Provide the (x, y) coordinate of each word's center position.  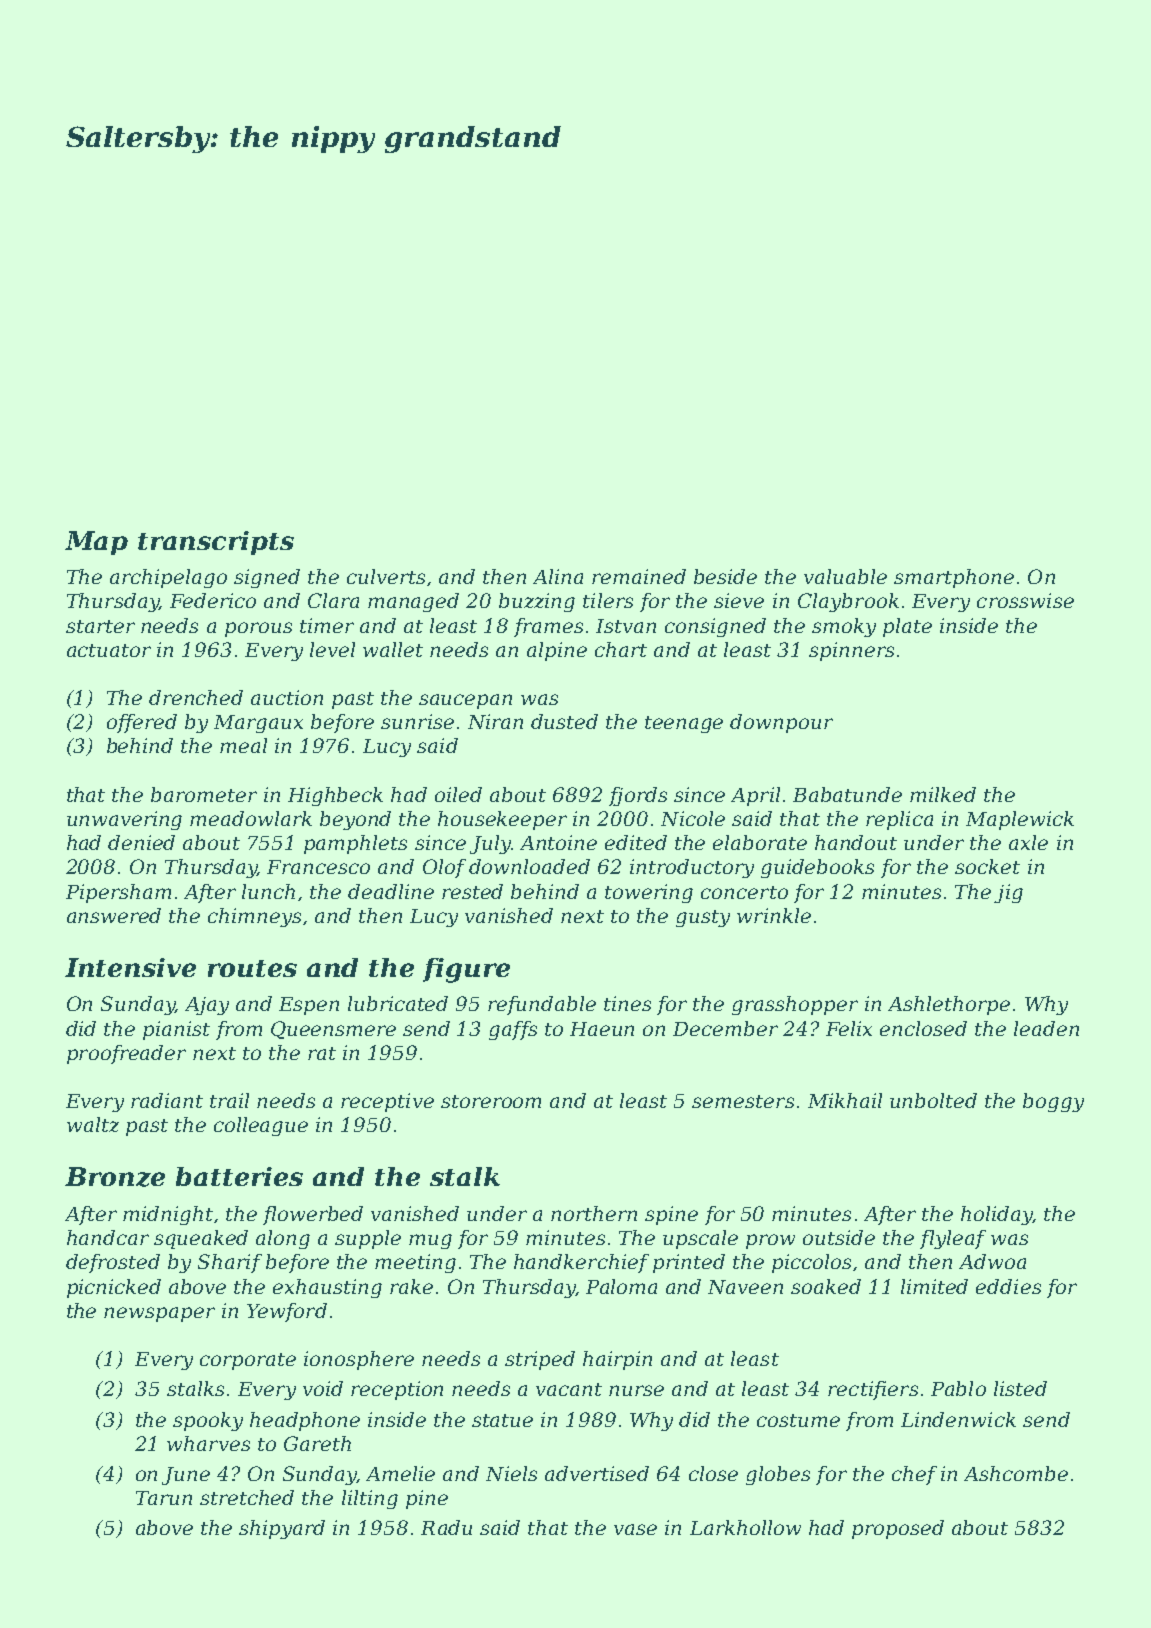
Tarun (164, 1498)
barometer (204, 794)
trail (229, 1100)
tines (627, 1003)
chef (914, 1475)
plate (907, 627)
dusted (564, 721)
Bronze (115, 1177)
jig (1008, 893)
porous (258, 629)
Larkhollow (745, 1527)
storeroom (491, 1101)
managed (413, 602)
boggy (1053, 1102)
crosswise (1025, 600)
